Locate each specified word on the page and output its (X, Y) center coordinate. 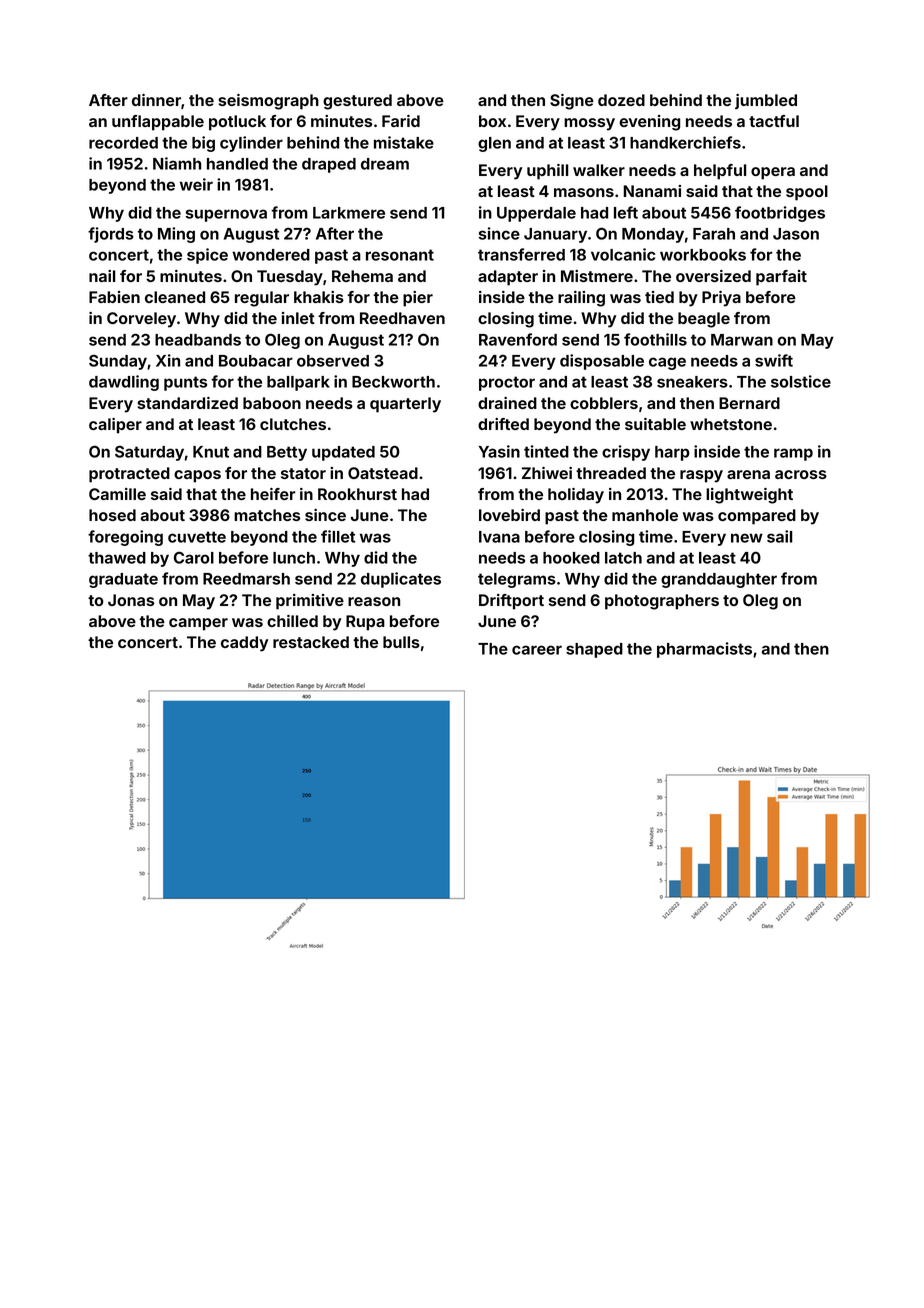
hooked (571, 558)
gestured (357, 102)
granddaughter (719, 580)
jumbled (766, 101)
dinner (156, 100)
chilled (292, 621)
